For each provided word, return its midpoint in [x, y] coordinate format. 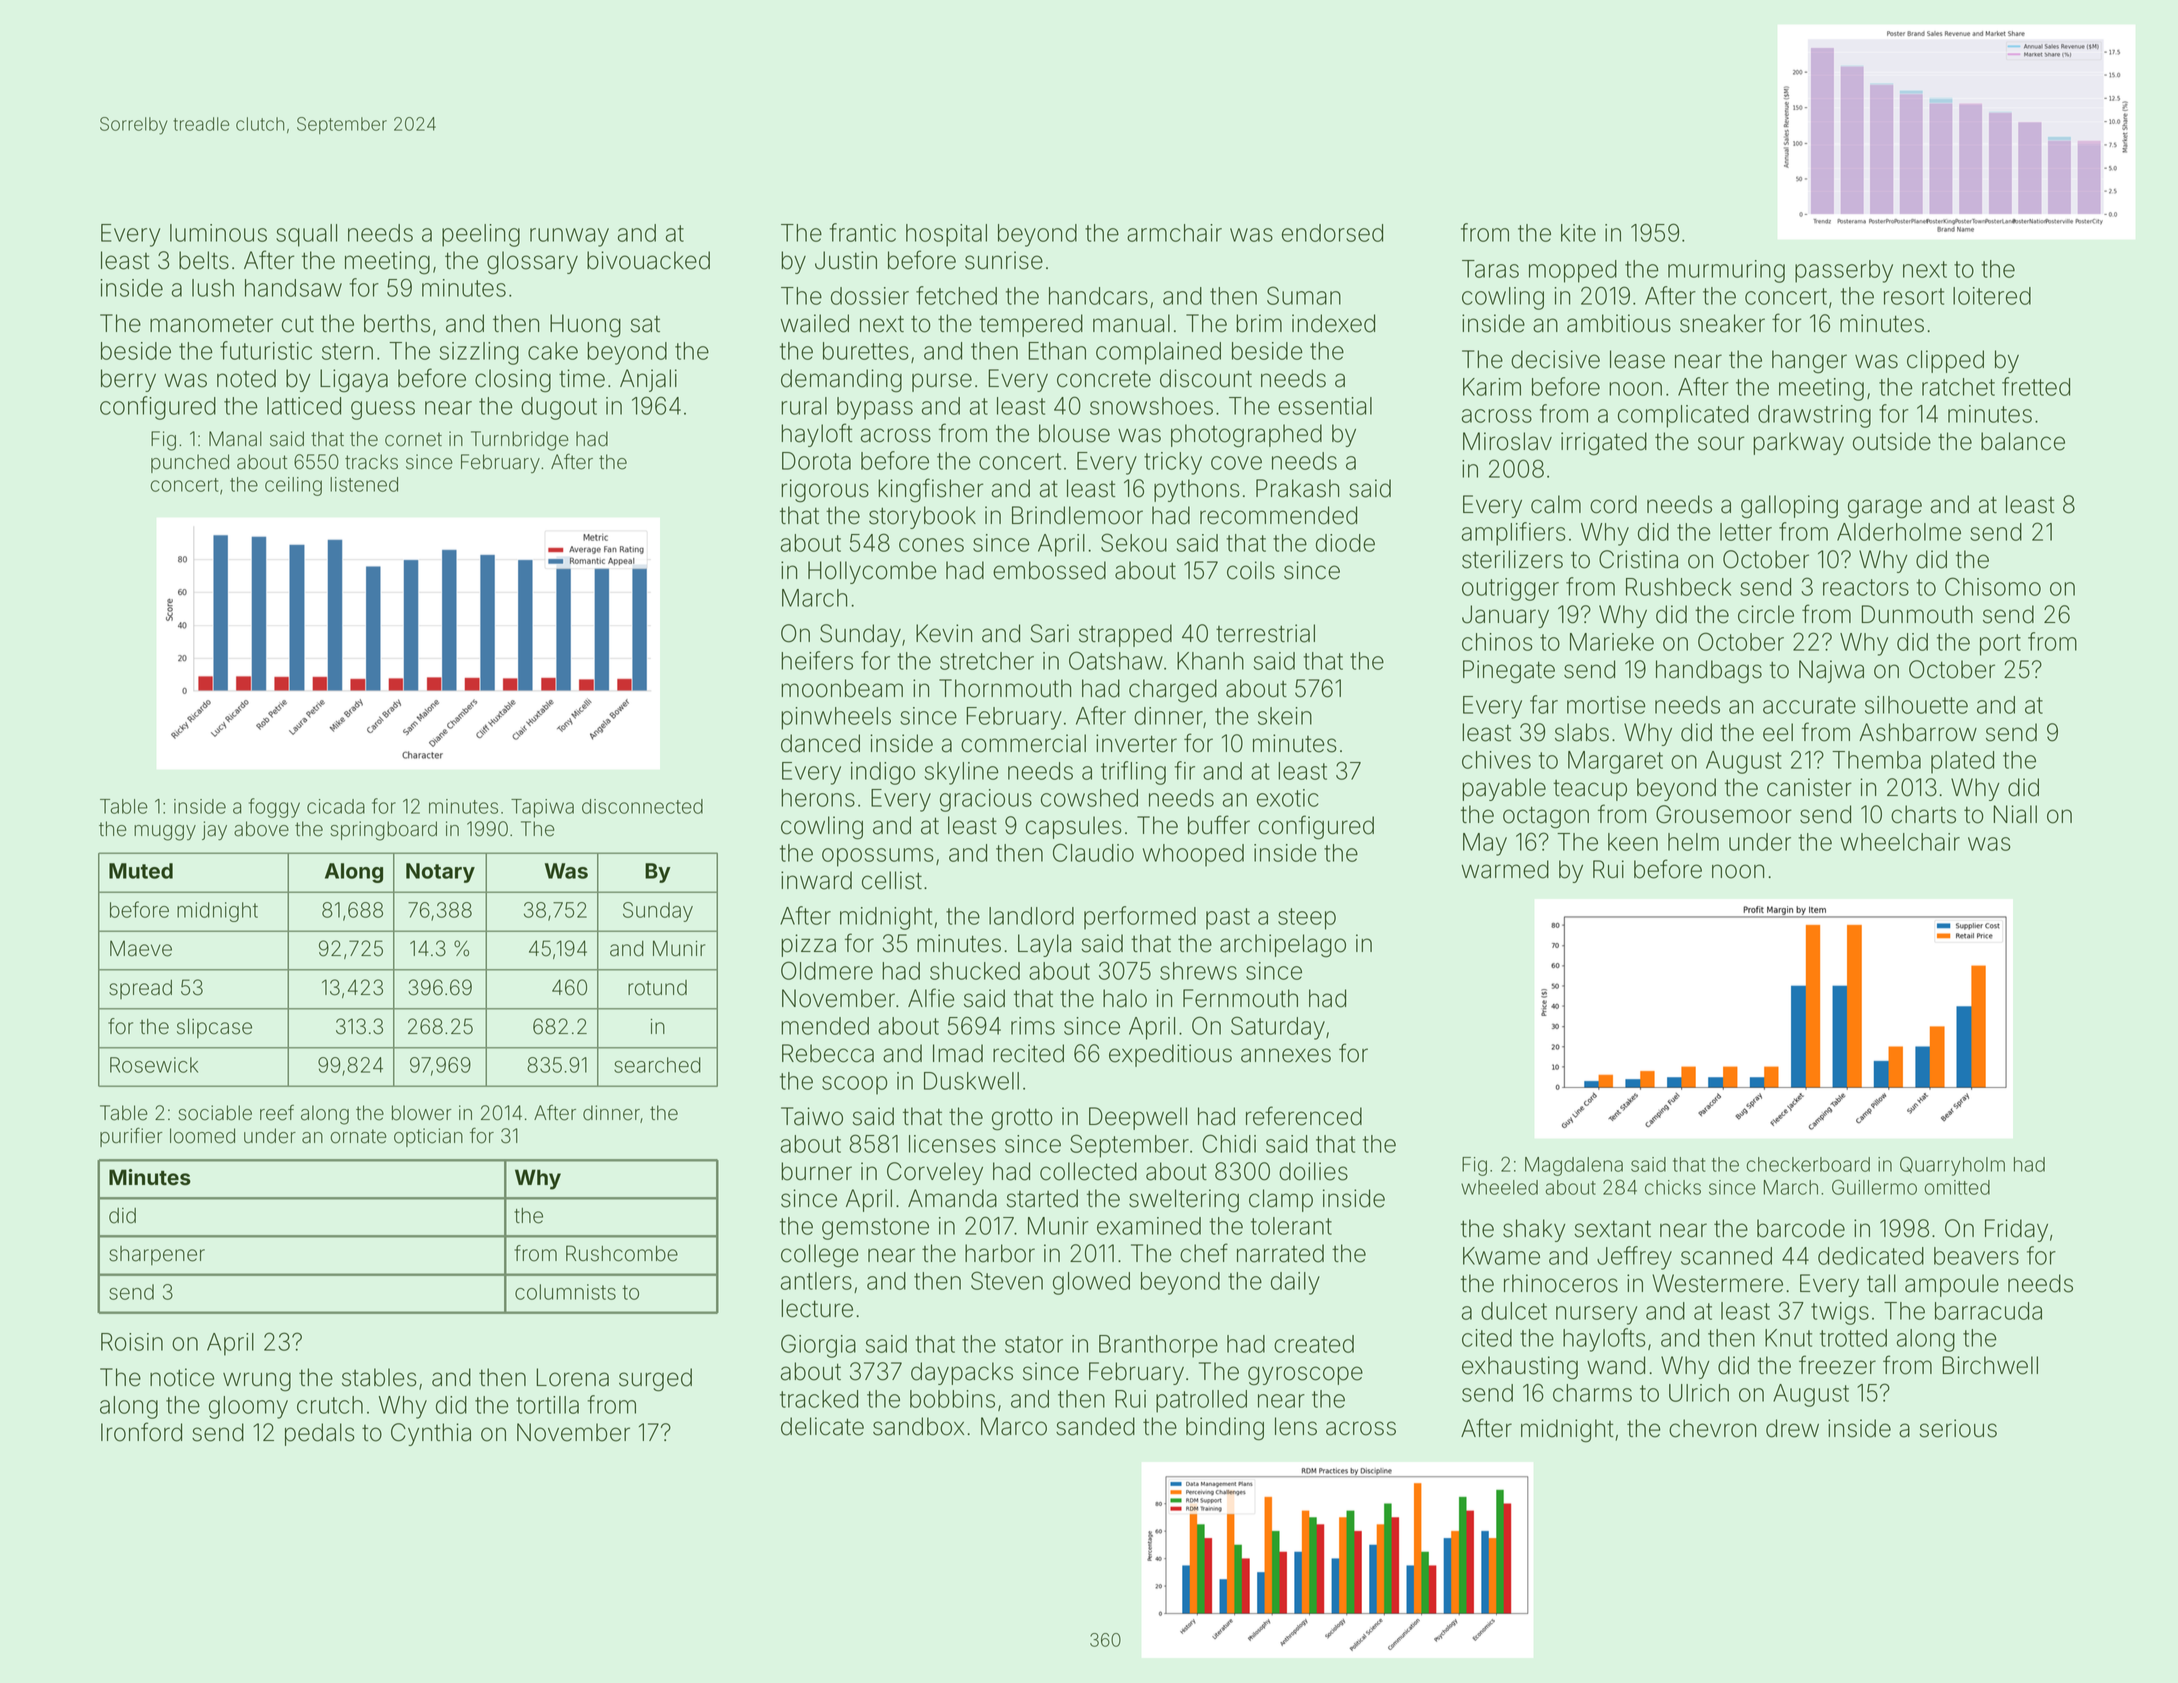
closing [513, 381]
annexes [1286, 1055]
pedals [320, 1434]
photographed [1246, 436]
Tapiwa [542, 808]
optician [428, 1137]
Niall [2015, 814]
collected [1088, 1171]
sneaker [1722, 323]
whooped [1193, 855]
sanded [1095, 1426]
